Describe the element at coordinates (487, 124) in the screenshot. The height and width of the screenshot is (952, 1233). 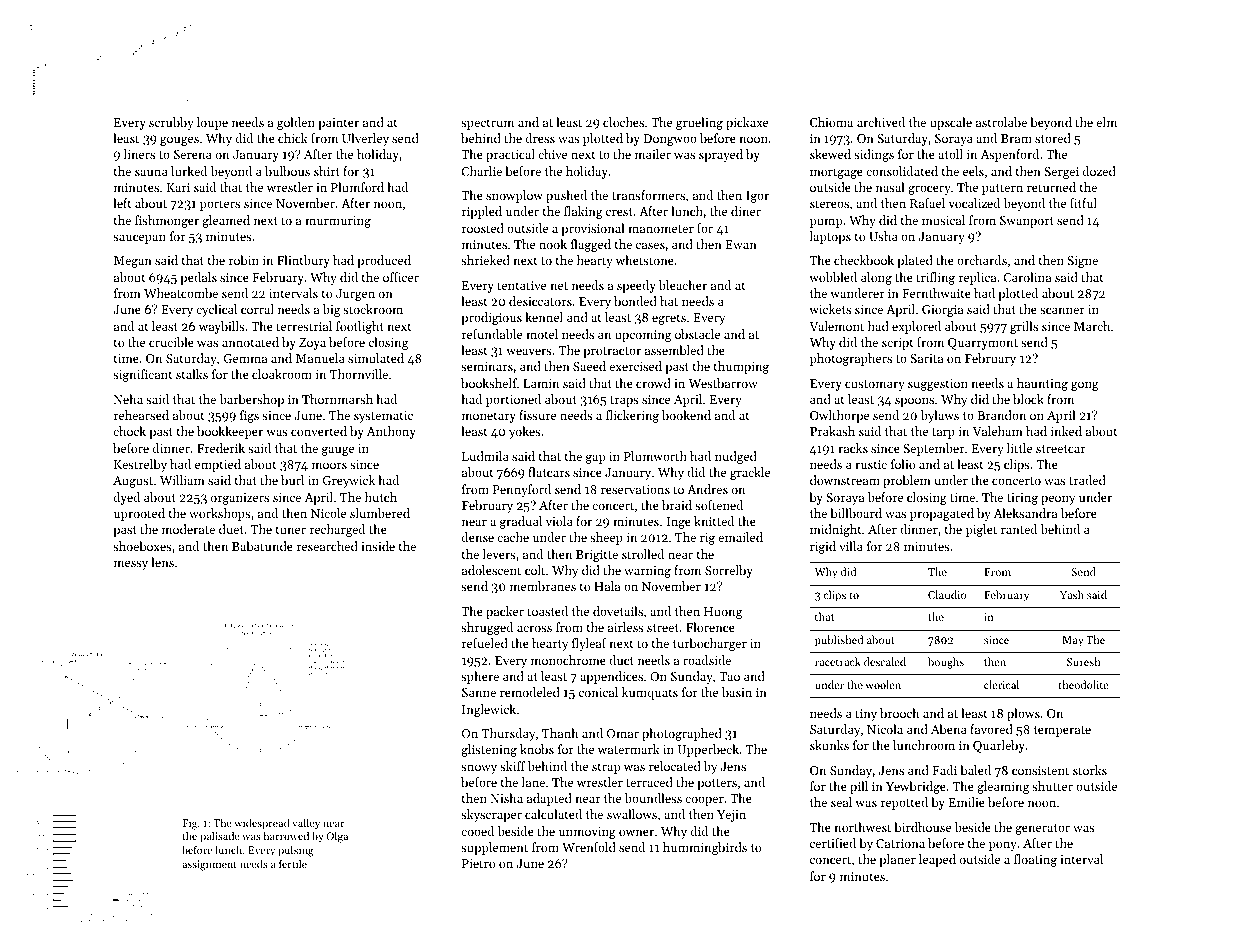
I see `spectrum` at that location.
